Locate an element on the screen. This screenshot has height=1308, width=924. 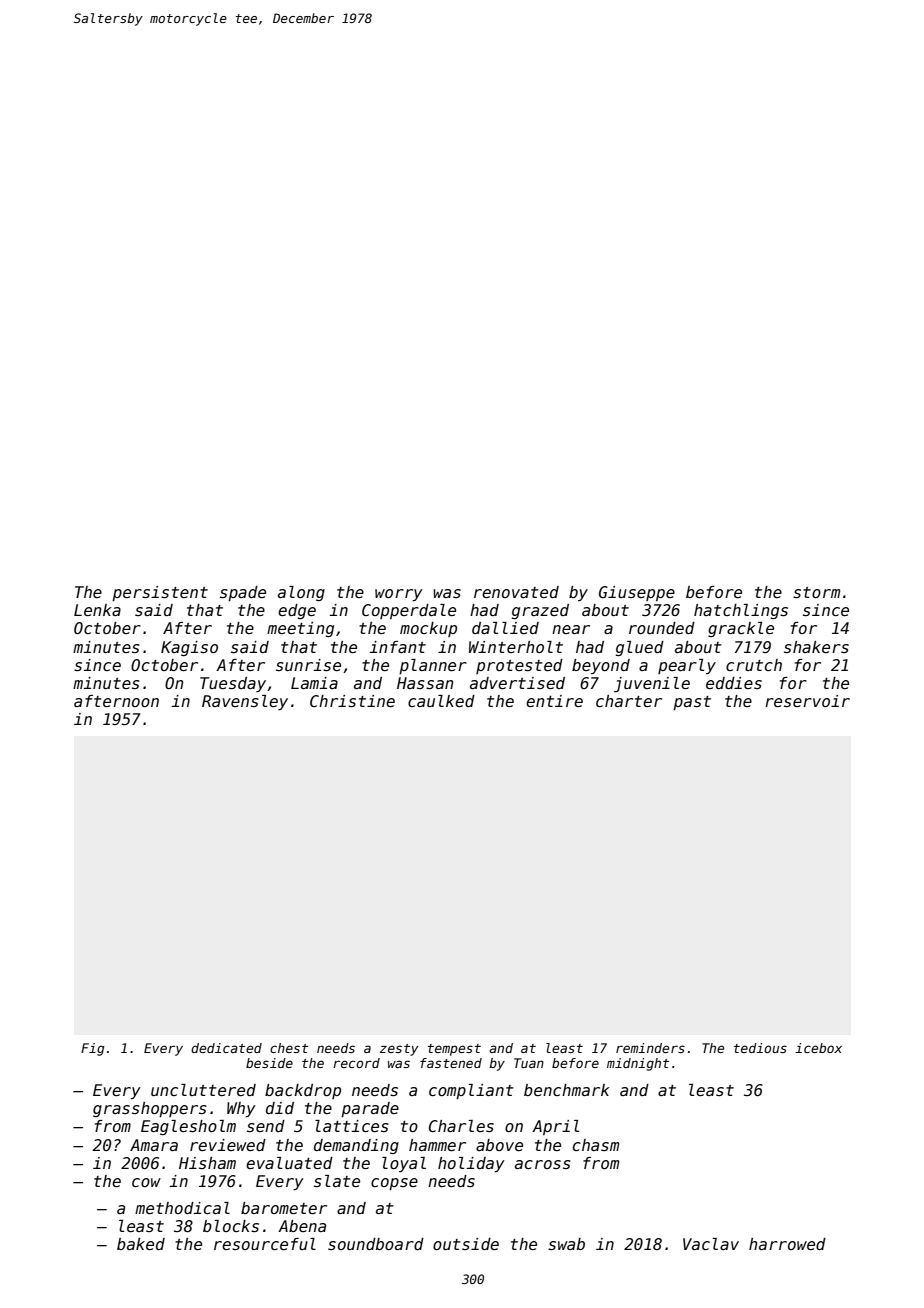
along is located at coordinates (301, 593).
